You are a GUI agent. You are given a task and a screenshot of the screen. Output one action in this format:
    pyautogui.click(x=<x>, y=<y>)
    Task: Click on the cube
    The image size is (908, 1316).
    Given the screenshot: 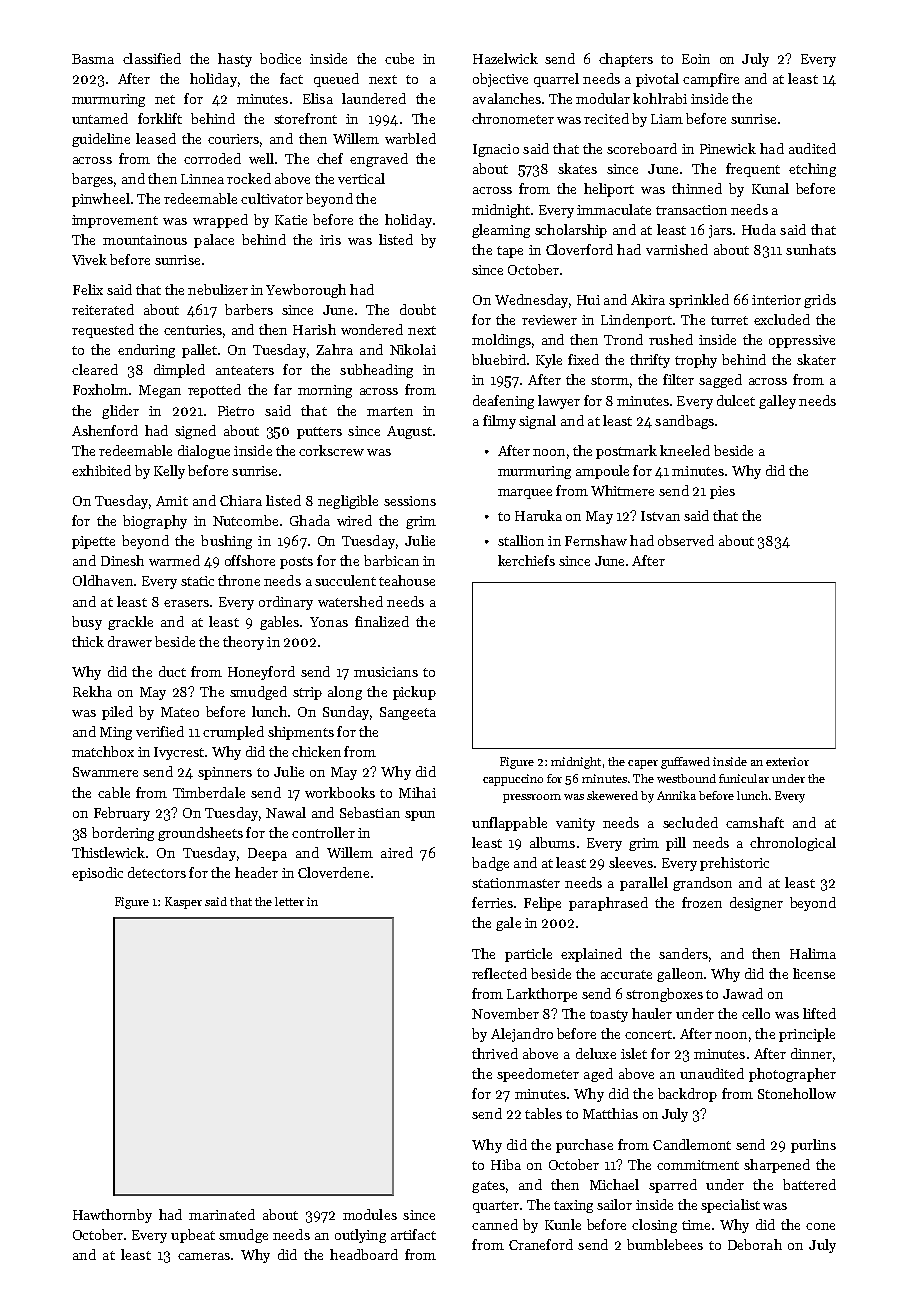 What is the action you would take?
    pyautogui.click(x=399, y=58)
